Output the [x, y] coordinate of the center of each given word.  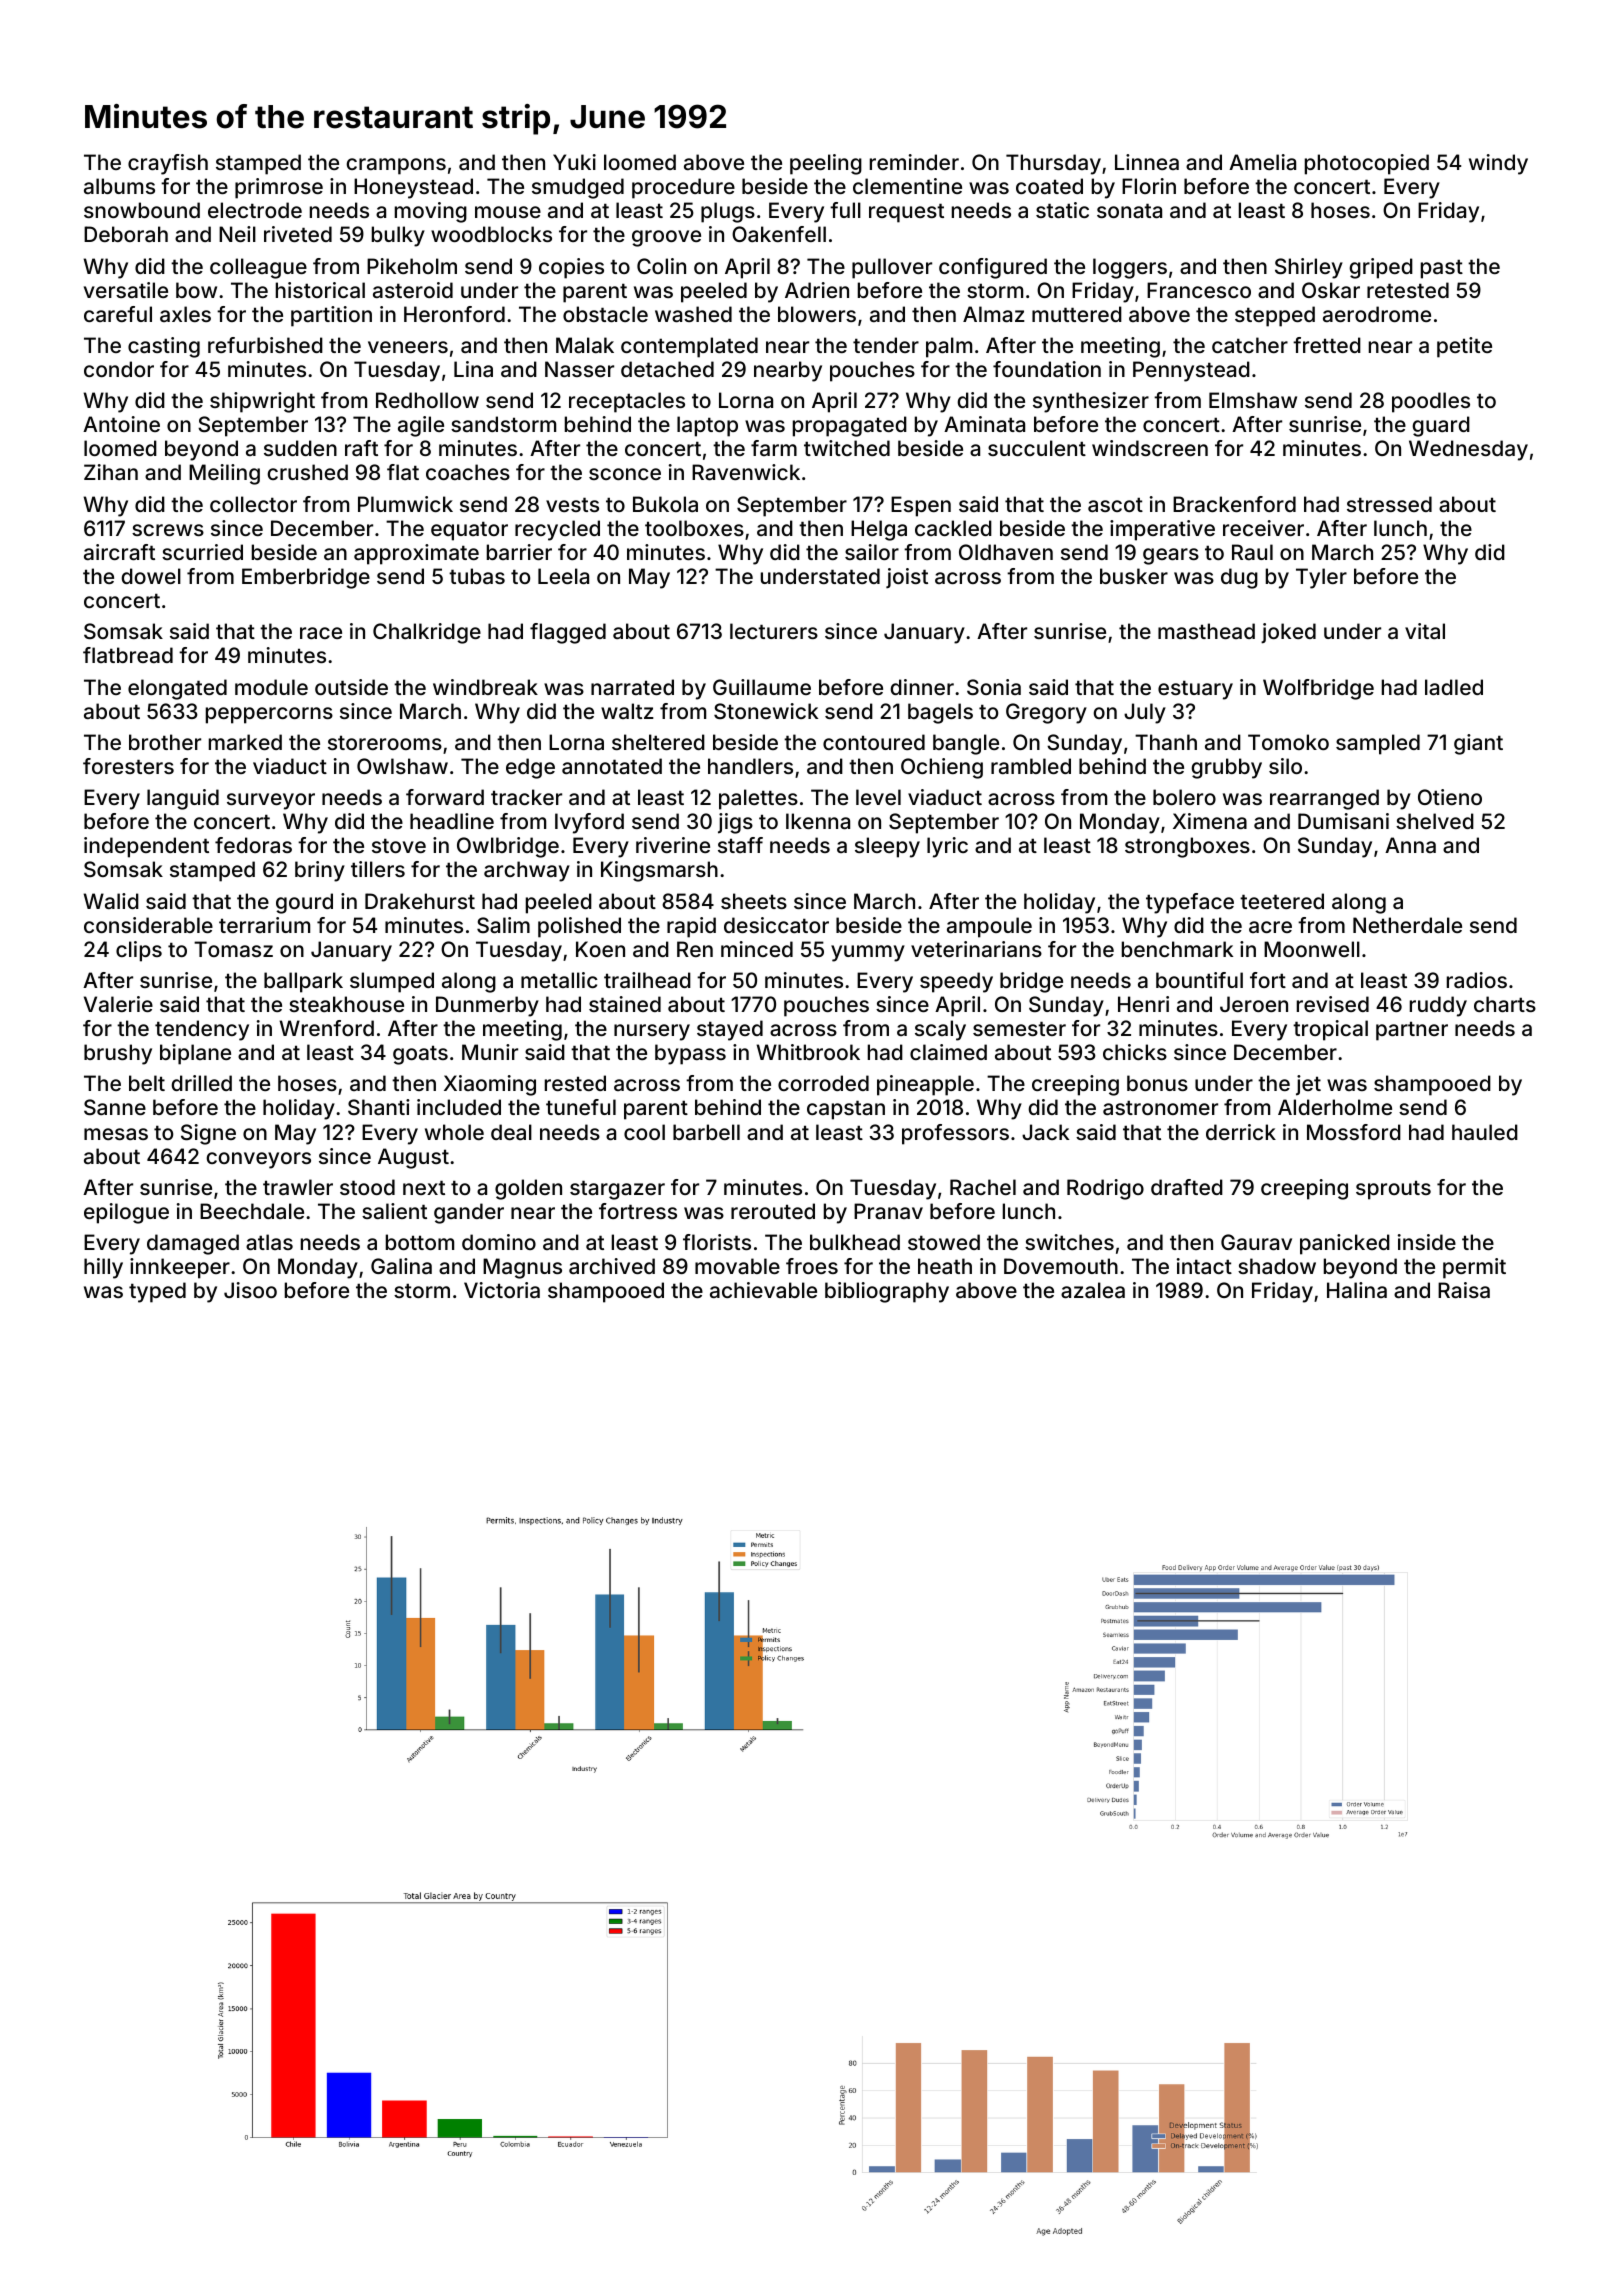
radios [1477, 980]
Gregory [1046, 713]
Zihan [111, 472]
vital [1425, 631]
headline [452, 821]
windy [1498, 164]
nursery [652, 1032]
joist [907, 578]
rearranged [1324, 799]
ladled [1454, 687]
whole [454, 1132]
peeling [826, 164]
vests [572, 504]
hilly [103, 1268]
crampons [396, 166]
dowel [151, 576]
